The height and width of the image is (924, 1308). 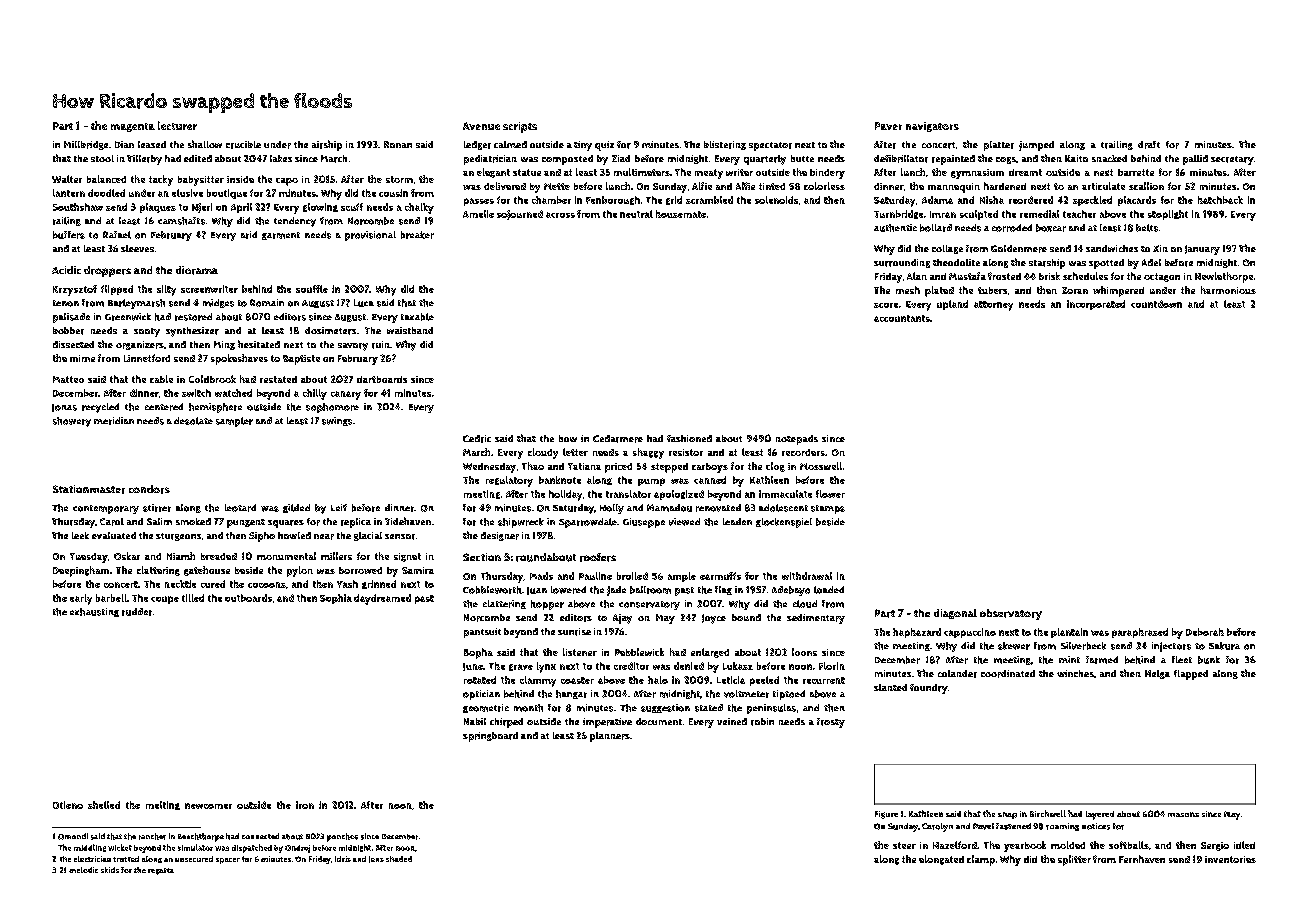 What do you see at coordinates (720, 576) in the image?
I see `earmuffs` at bounding box center [720, 576].
